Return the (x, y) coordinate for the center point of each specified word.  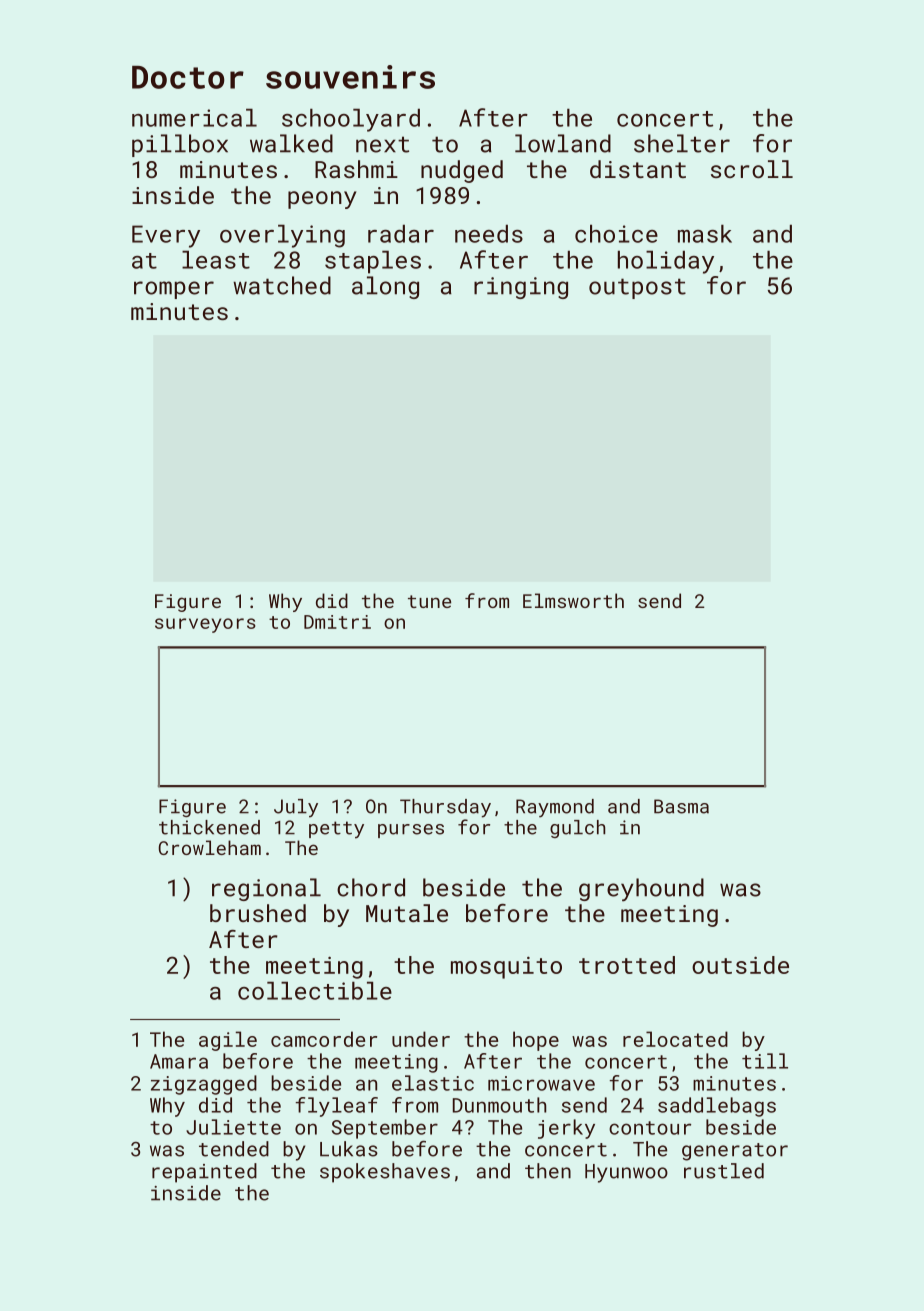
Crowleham (210, 847)
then (548, 1171)
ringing (521, 288)
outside (740, 965)
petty (336, 830)
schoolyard (351, 120)
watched (282, 285)
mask (705, 234)
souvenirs (350, 77)
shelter (682, 143)
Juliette (233, 1127)
